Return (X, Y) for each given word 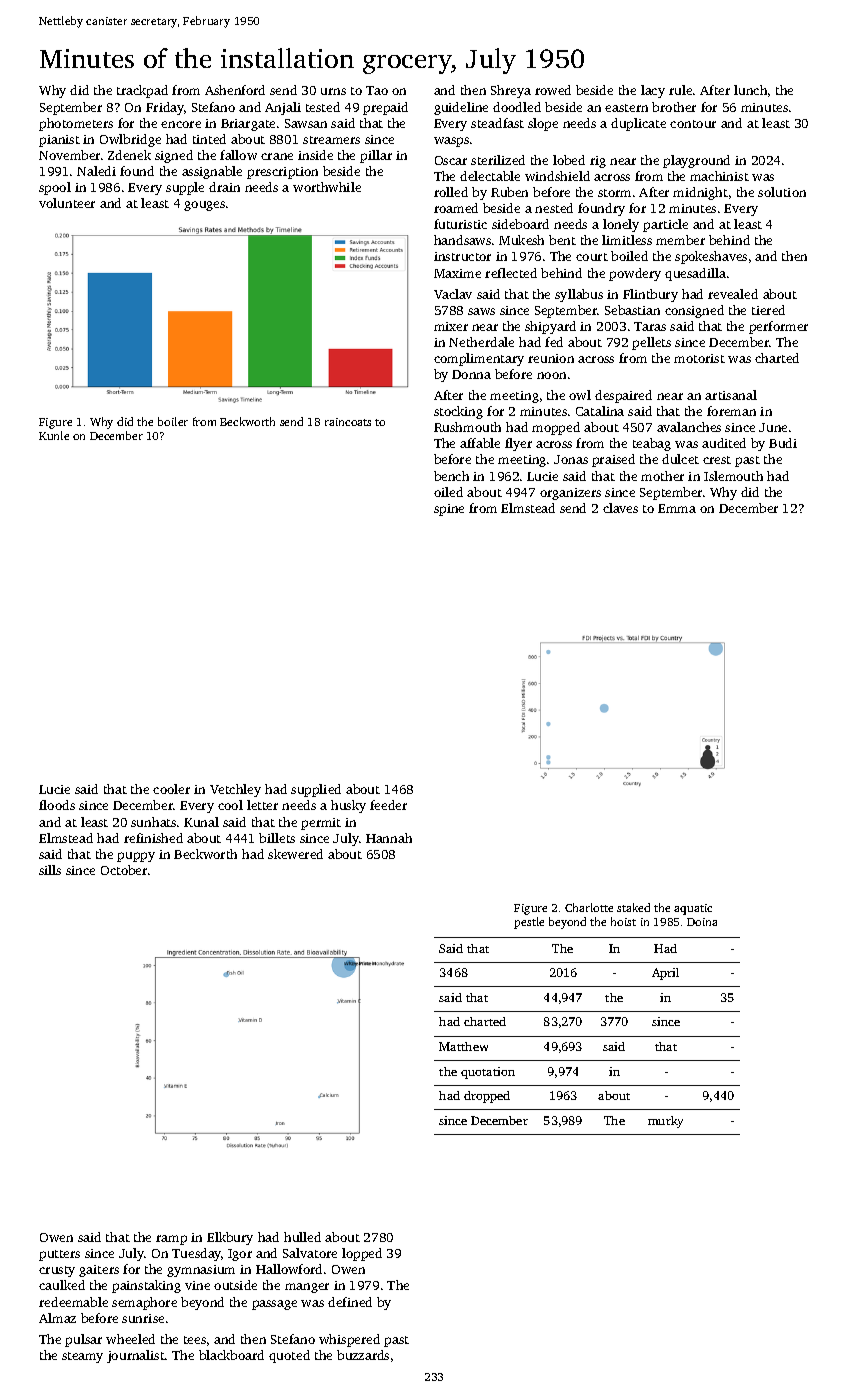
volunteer (67, 203)
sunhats (153, 822)
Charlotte (589, 907)
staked (633, 907)
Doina (702, 922)
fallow (238, 155)
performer (778, 327)
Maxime (457, 273)
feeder (388, 805)
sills (50, 870)
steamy (82, 1357)
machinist (719, 176)
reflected (511, 273)
